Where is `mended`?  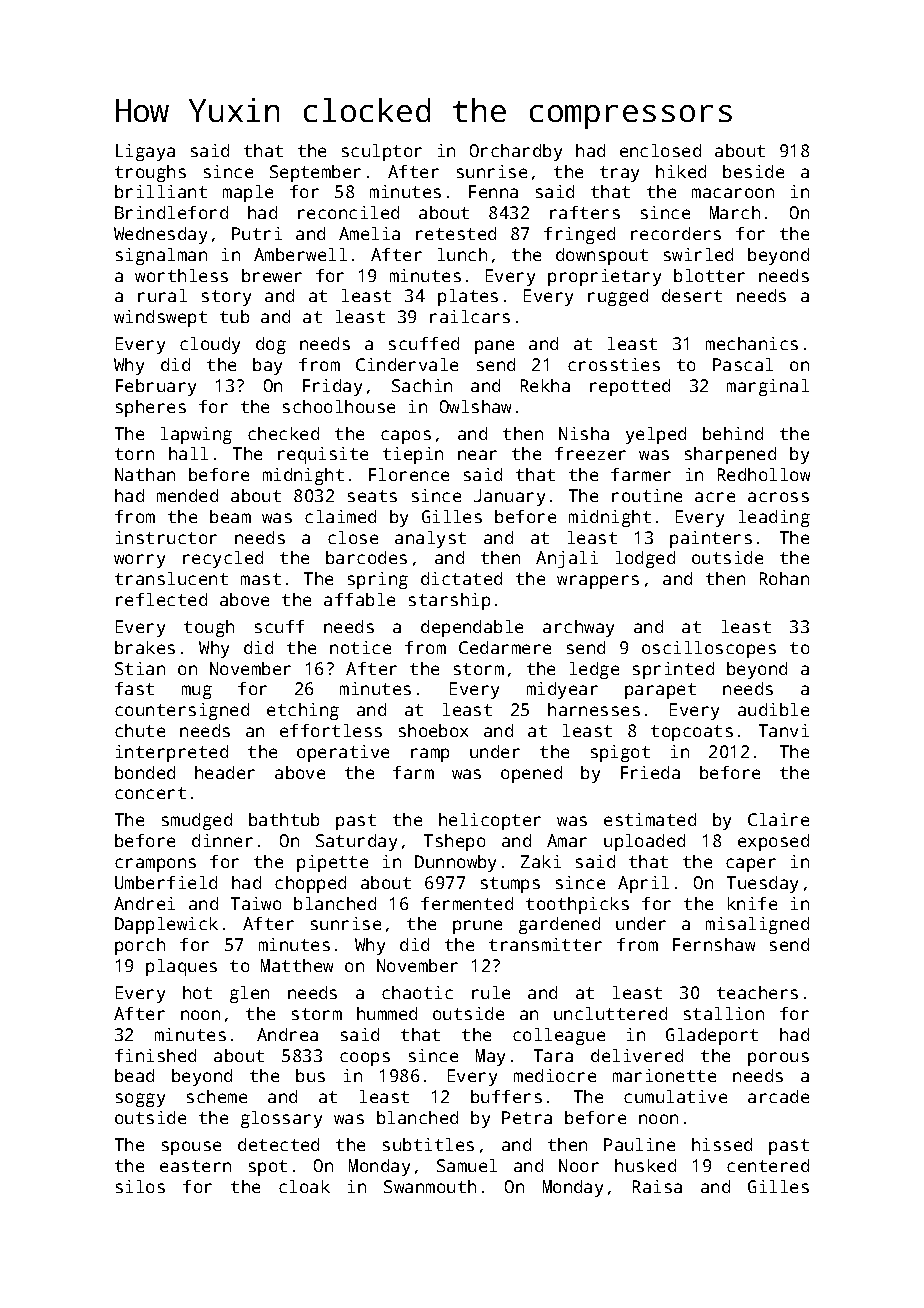
mended is located at coordinates (187, 495).
